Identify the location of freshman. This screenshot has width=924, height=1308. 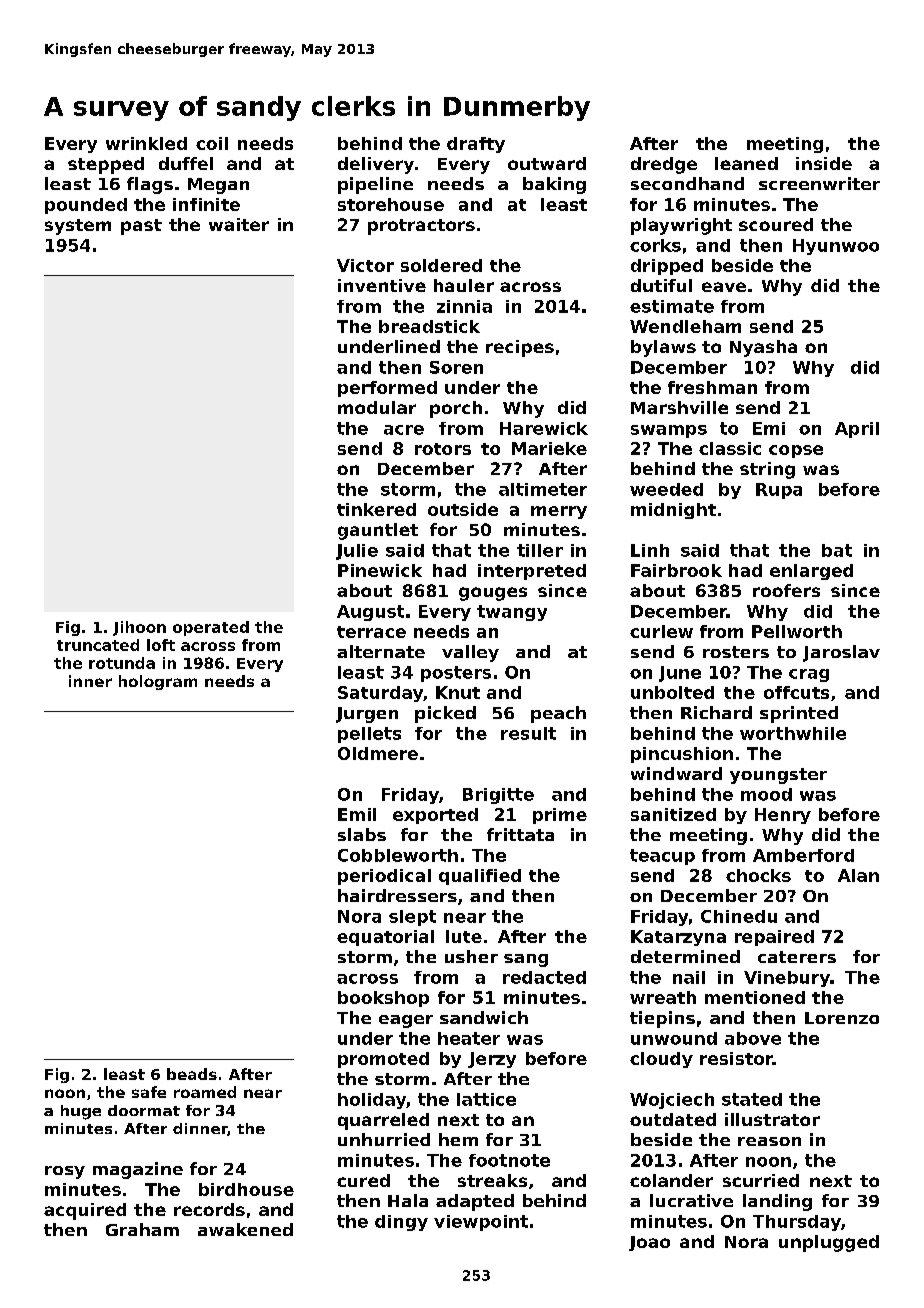
(712, 387).
